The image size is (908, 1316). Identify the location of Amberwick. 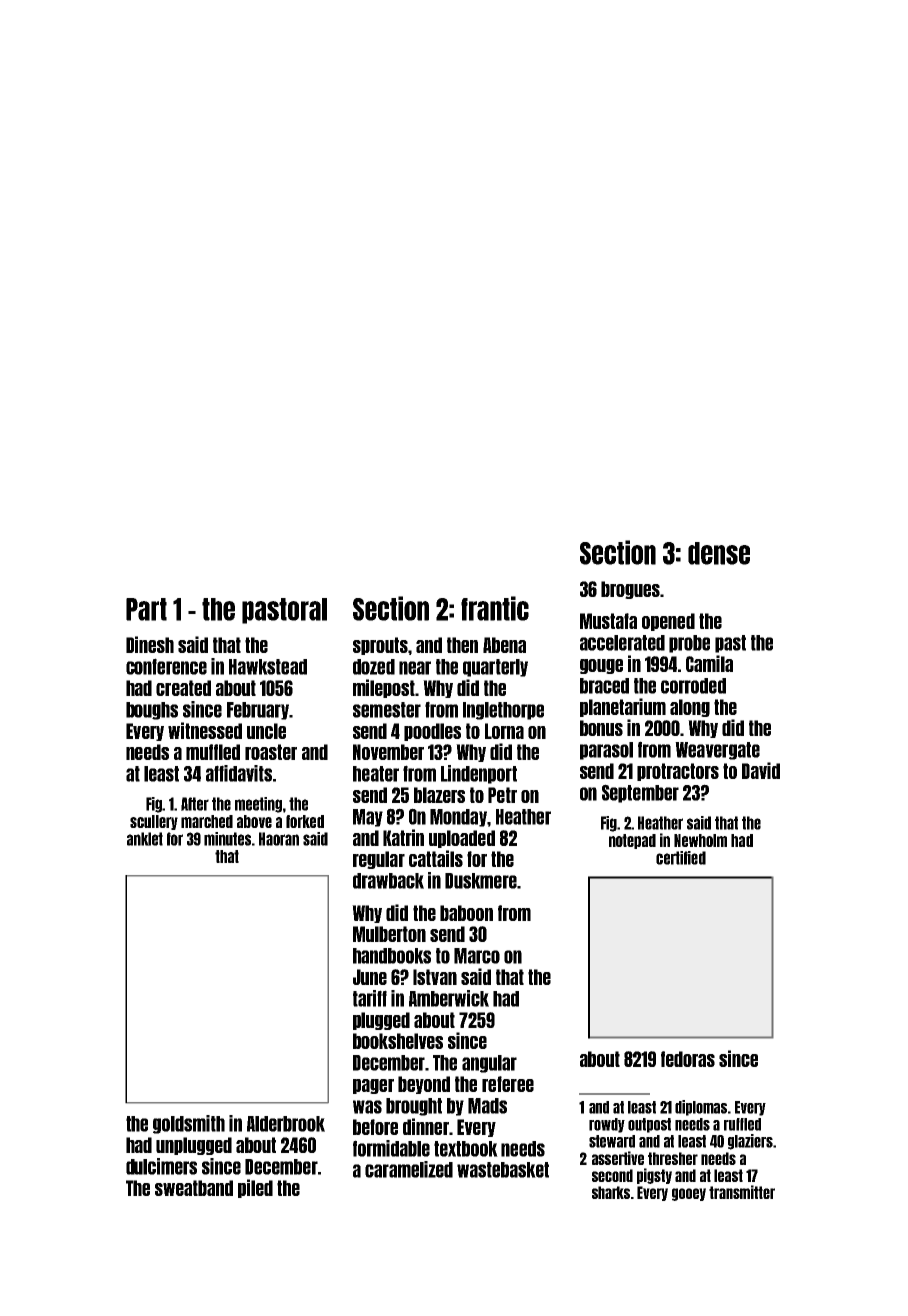
(449, 998).
